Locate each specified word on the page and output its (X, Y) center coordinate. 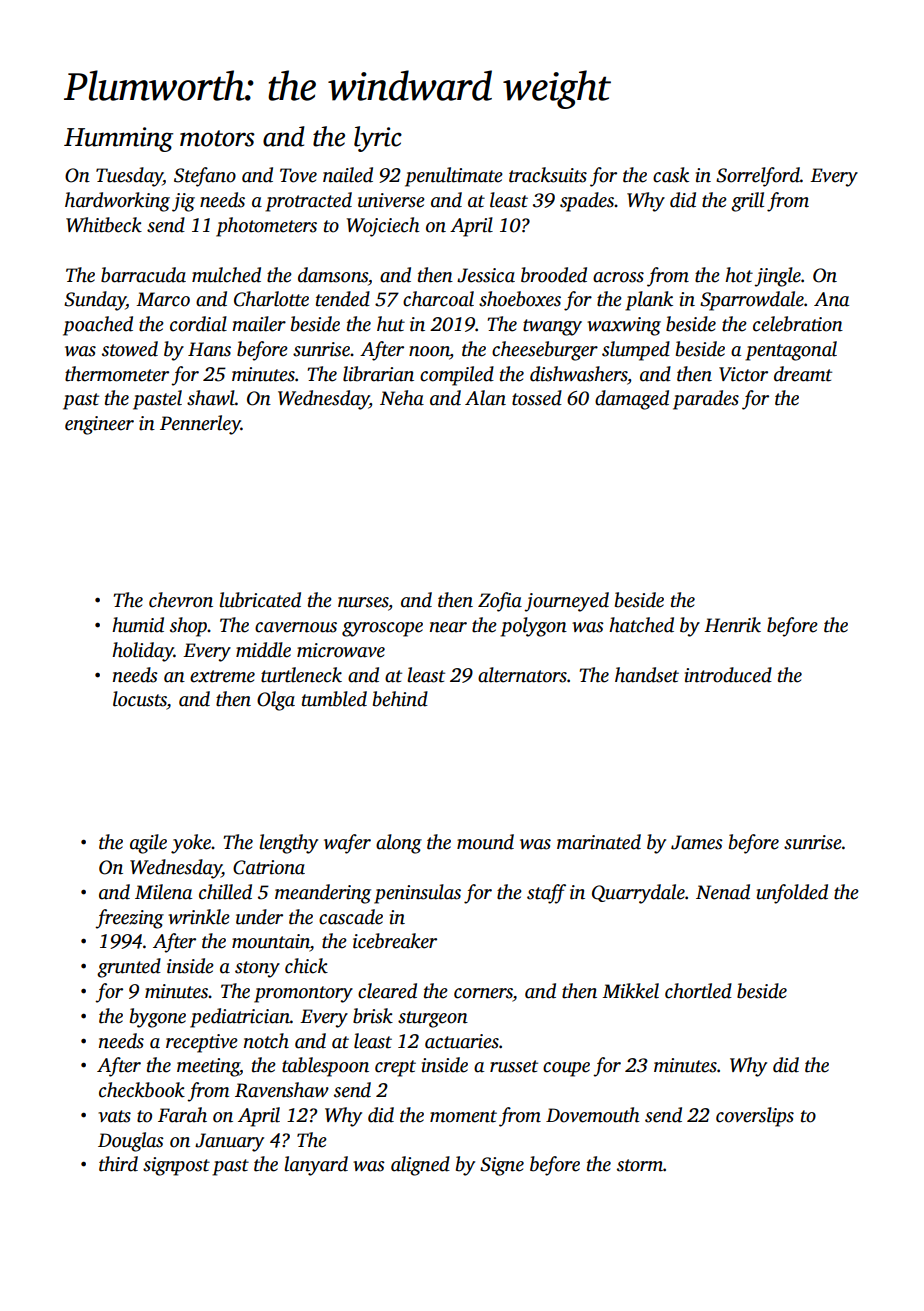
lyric (378, 139)
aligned (420, 1166)
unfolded (792, 894)
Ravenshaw (282, 1090)
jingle (777, 277)
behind (400, 699)
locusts (140, 699)
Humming (118, 139)
